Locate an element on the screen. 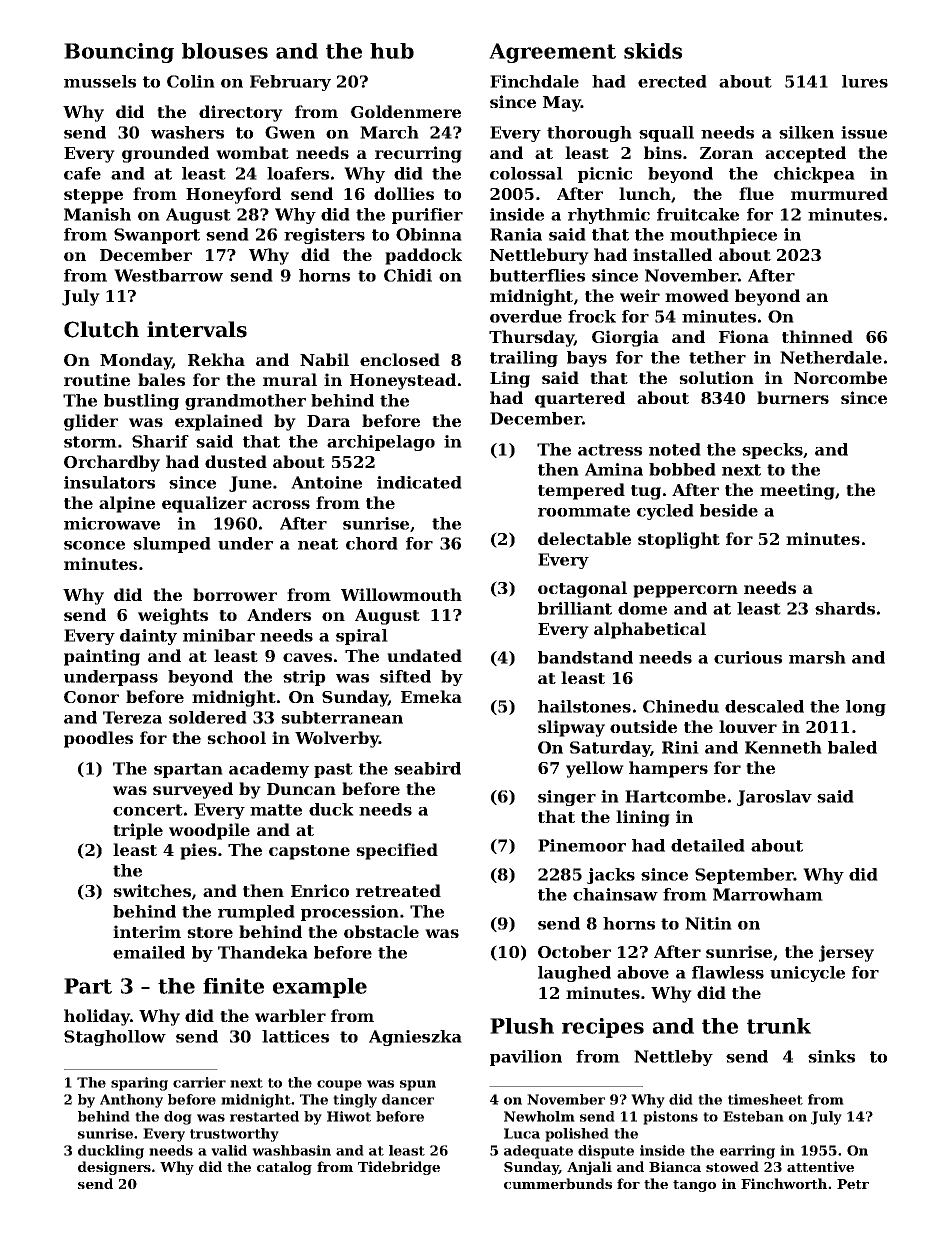 This screenshot has height=1233, width=952. bobbed is located at coordinates (682, 469).
